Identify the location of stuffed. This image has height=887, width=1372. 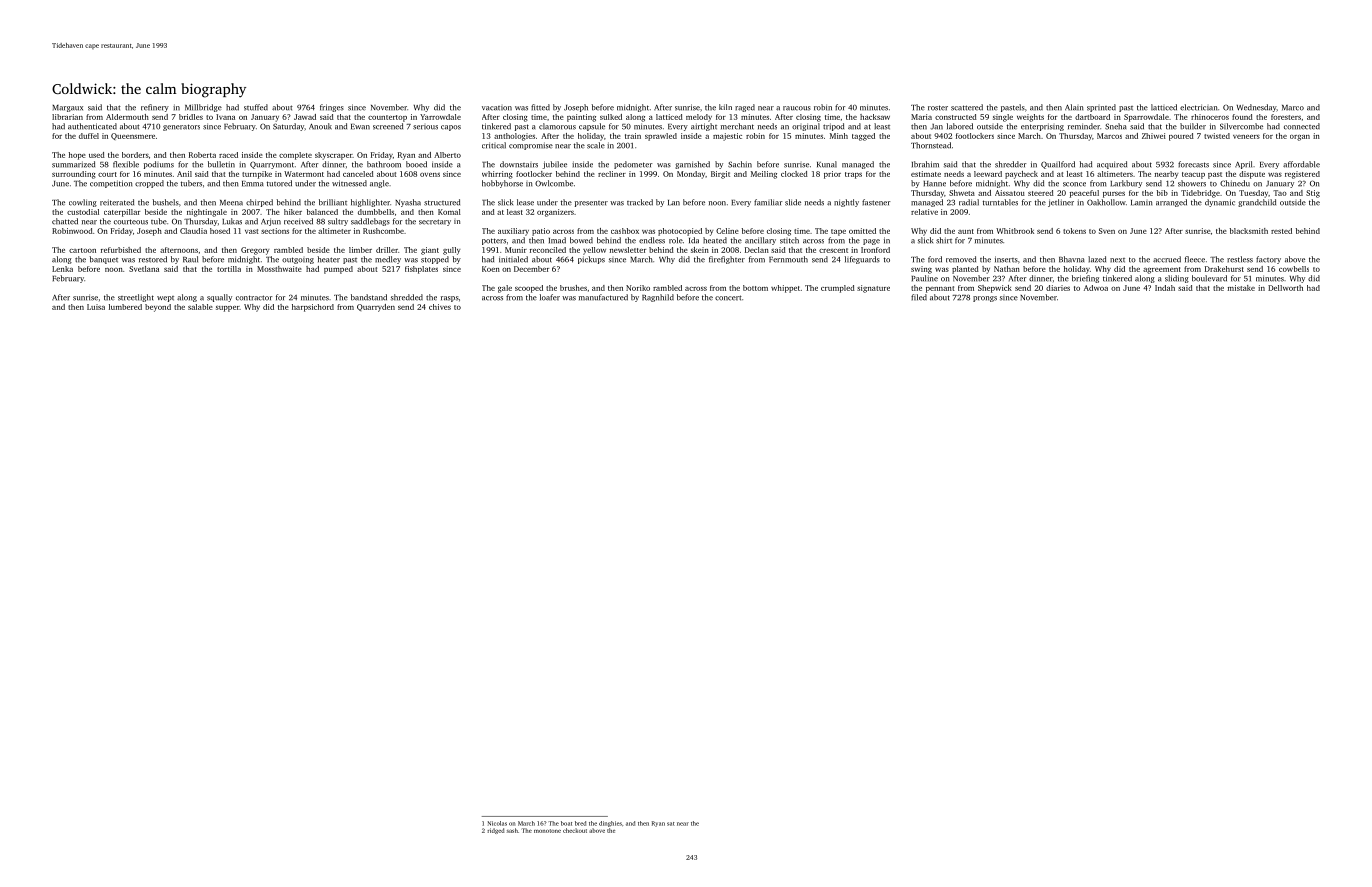
(256, 107).
